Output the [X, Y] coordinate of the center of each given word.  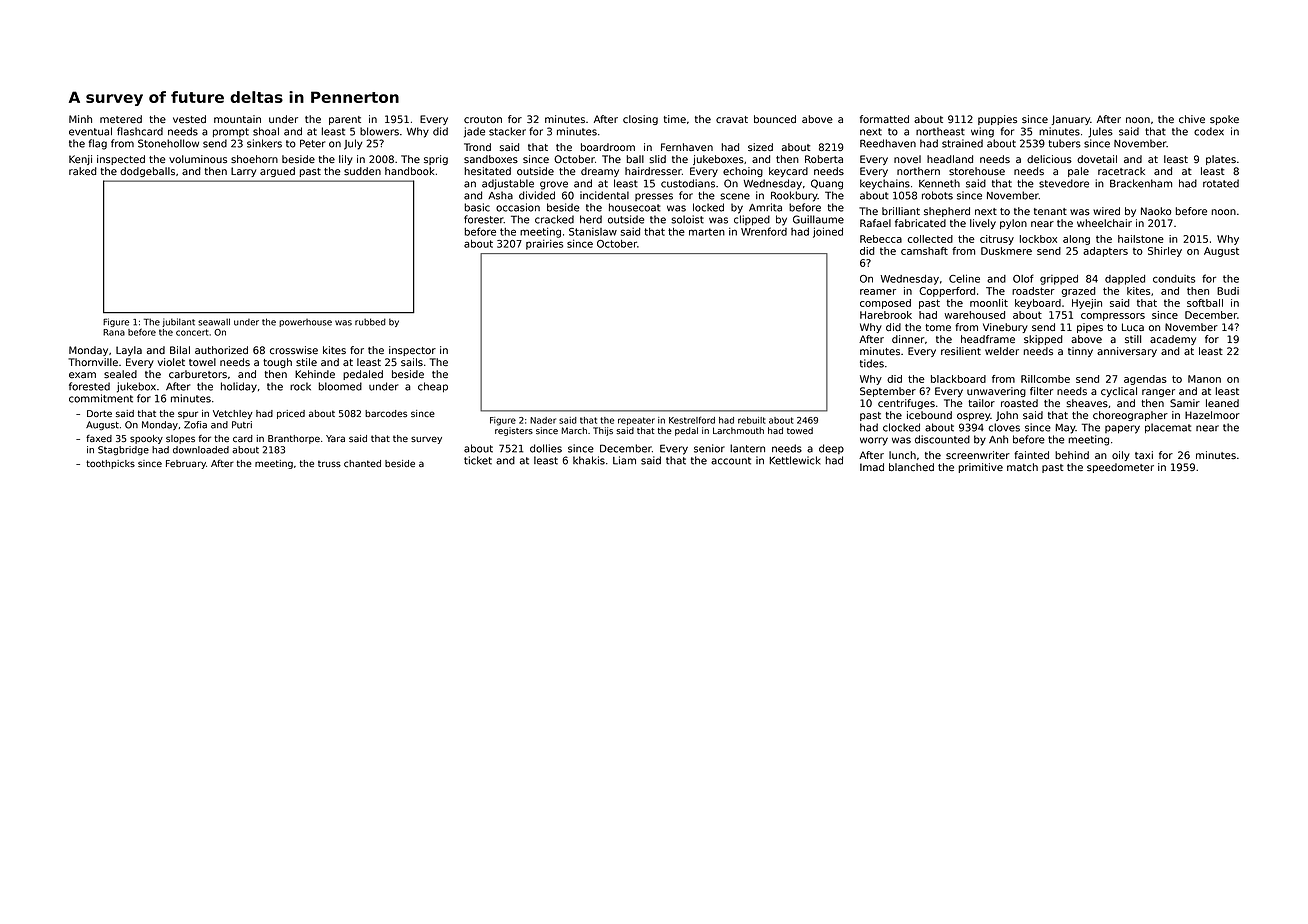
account [731, 461]
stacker [507, 131]
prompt [231, 133]
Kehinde [315, 374]
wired [1106, 211]
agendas [1145, 380]
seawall [214, 322]
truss [329, 463]
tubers [1064, 143]
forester [484, 219]
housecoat [634, 207]
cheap [433, 387]
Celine [964, 278]
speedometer [1120, 468]
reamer [878, 292]
